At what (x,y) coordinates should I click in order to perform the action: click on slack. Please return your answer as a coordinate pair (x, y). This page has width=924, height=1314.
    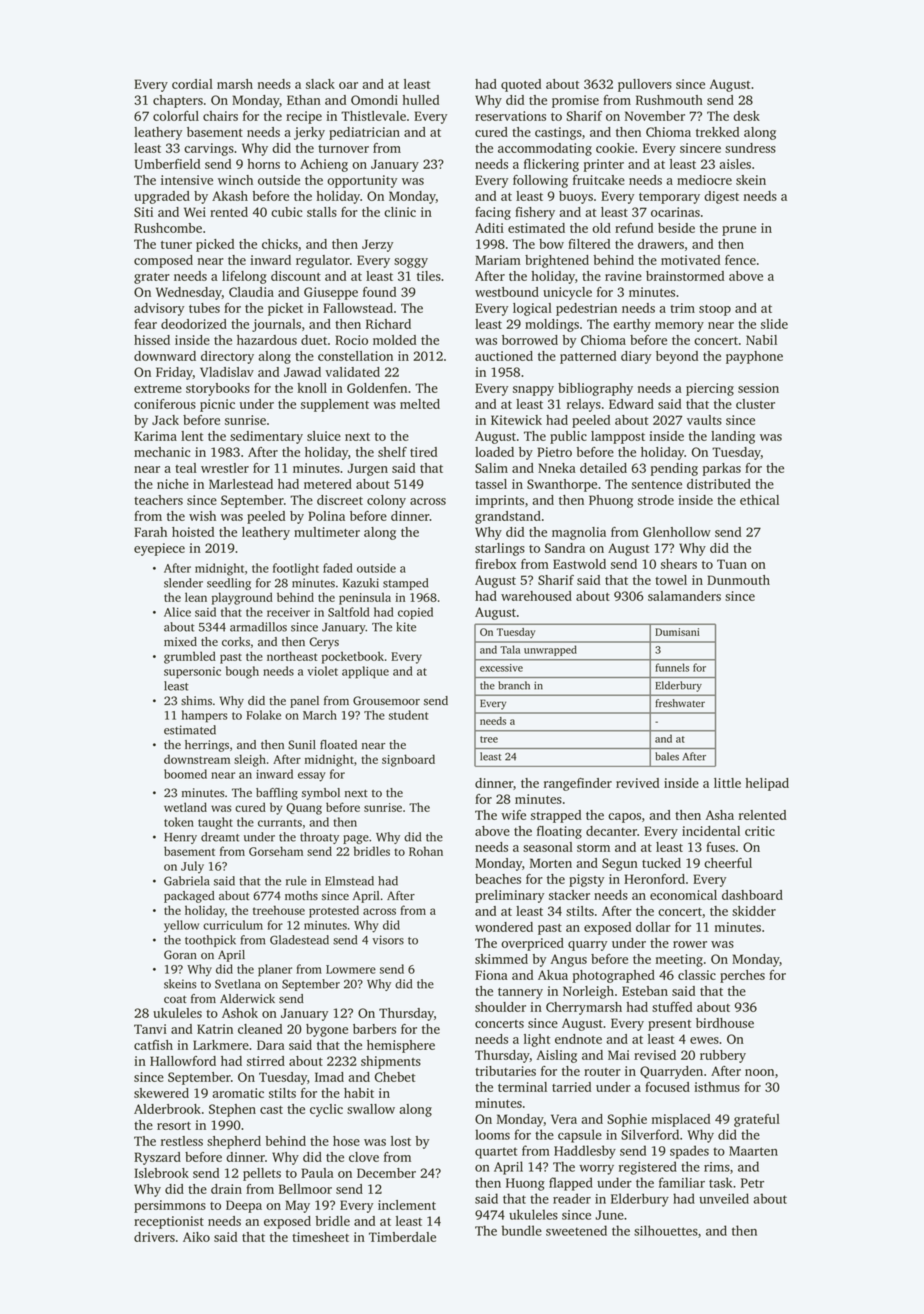
    Looking at the image, I should click on (320, 84).
